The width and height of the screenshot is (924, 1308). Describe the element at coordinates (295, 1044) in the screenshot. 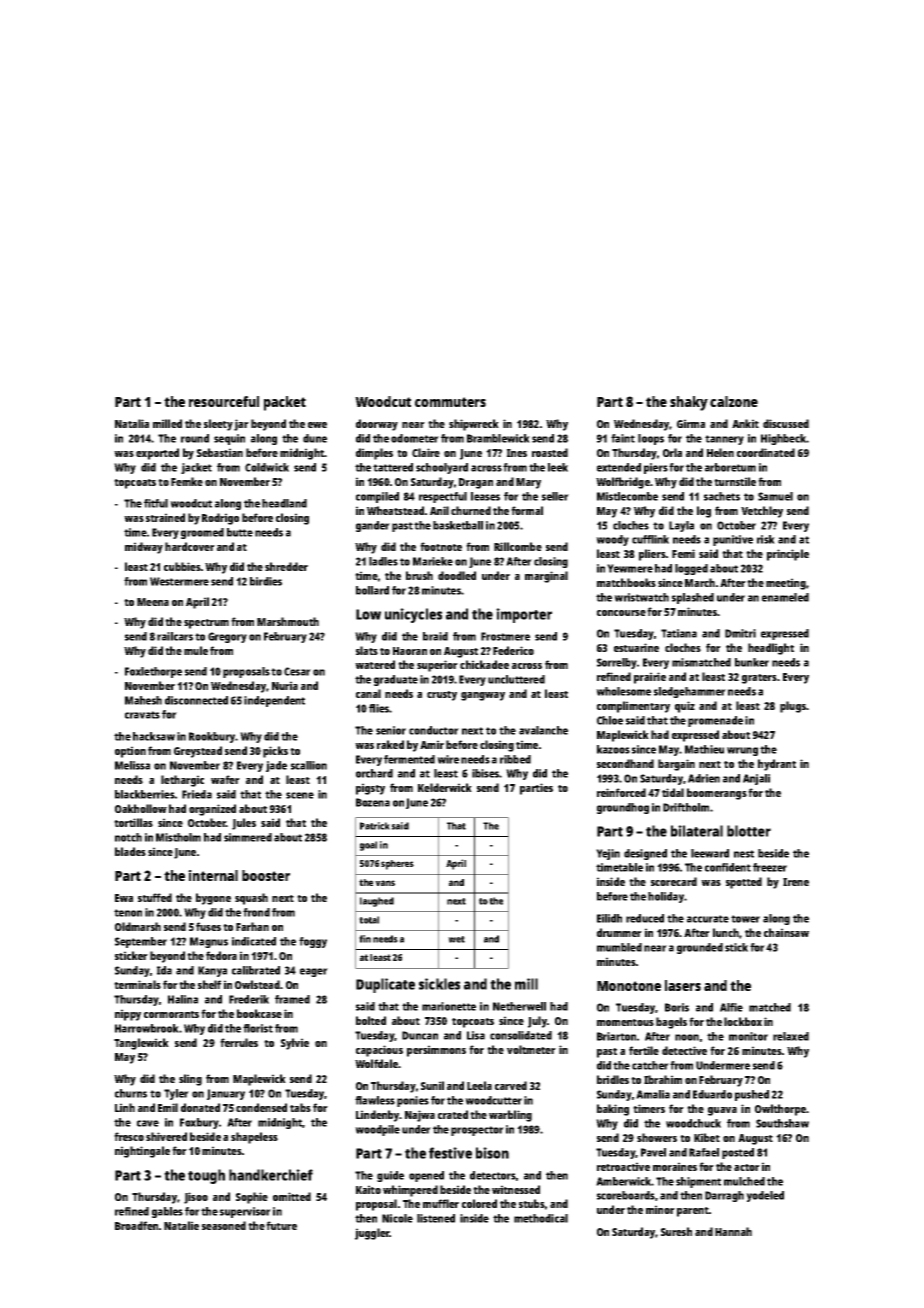

I see `Sylvie` at that location.
